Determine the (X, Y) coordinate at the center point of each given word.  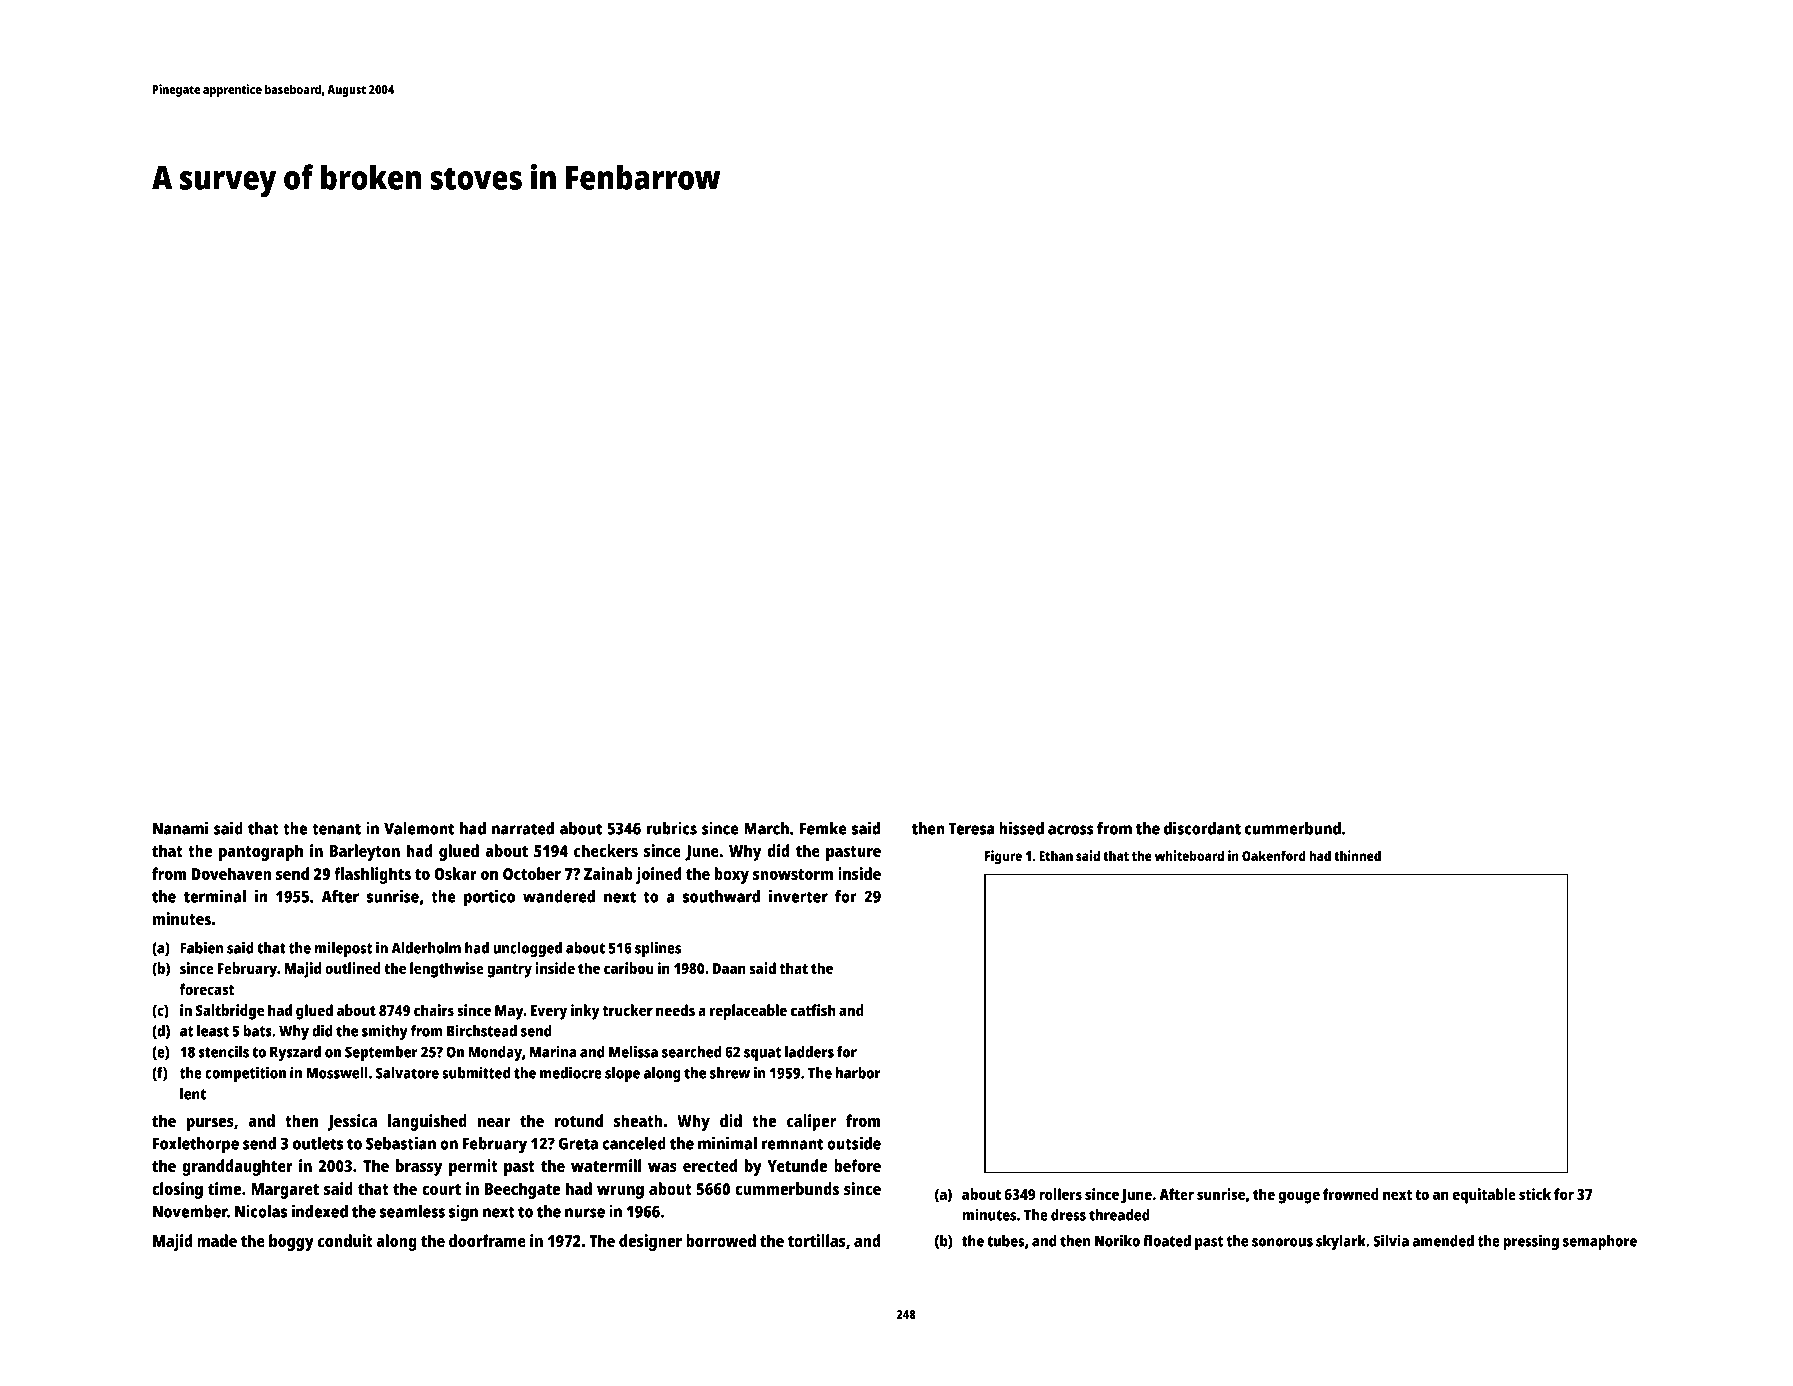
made (217, 1240)
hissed (1021, 828)
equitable (1484, 1196)
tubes (1005, 1241)
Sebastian (401, 1143)
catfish (813, 1010)
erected (710, 1165)
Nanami (181, 828)
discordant (1202, 828)
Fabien (201, 947)
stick (1535, 1194)
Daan (729, 968)
